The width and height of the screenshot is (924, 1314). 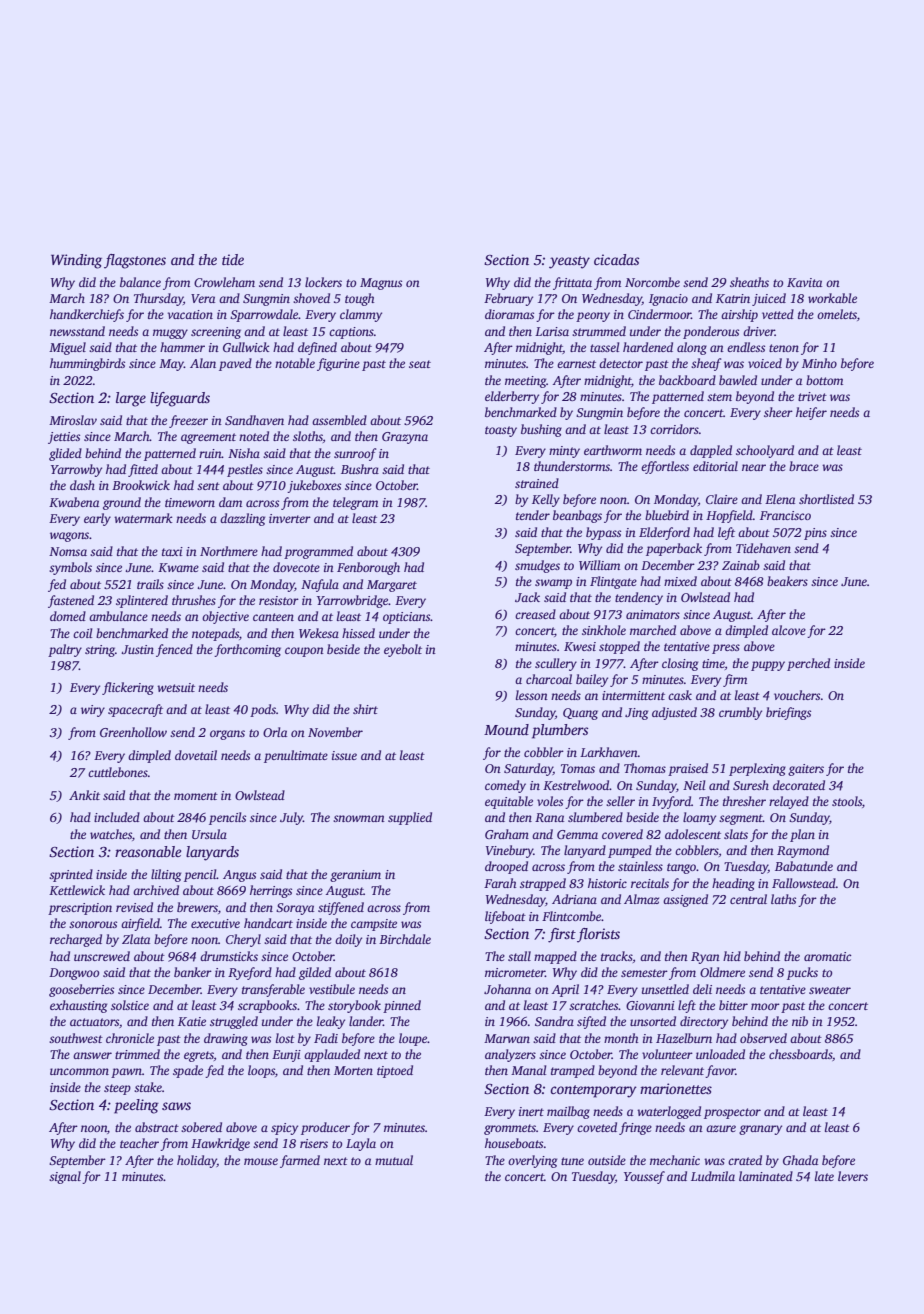 I want to click on farmed, so click(x=300, y=1161).
